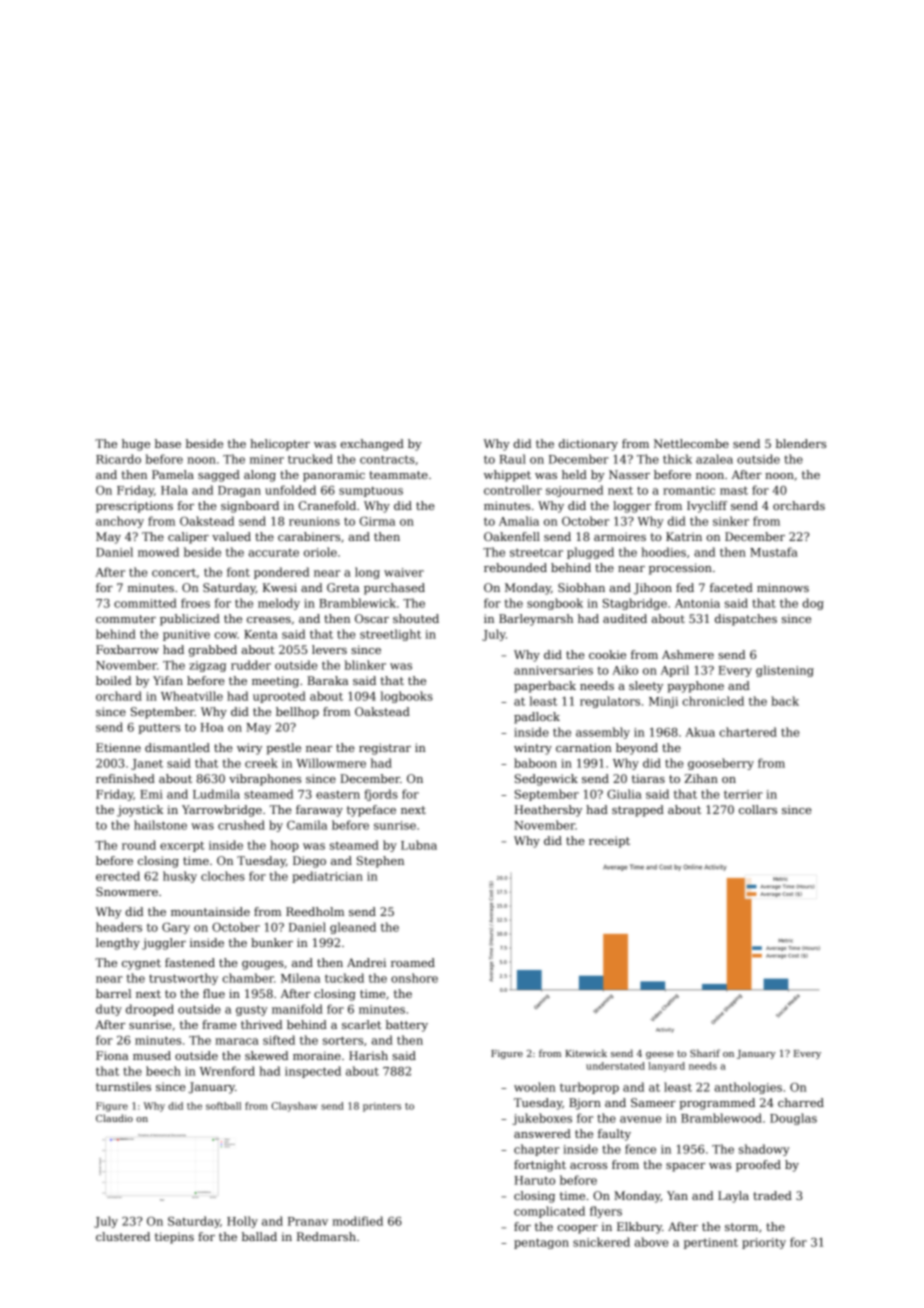  I want to click on clustered, so click(123, 1236).
